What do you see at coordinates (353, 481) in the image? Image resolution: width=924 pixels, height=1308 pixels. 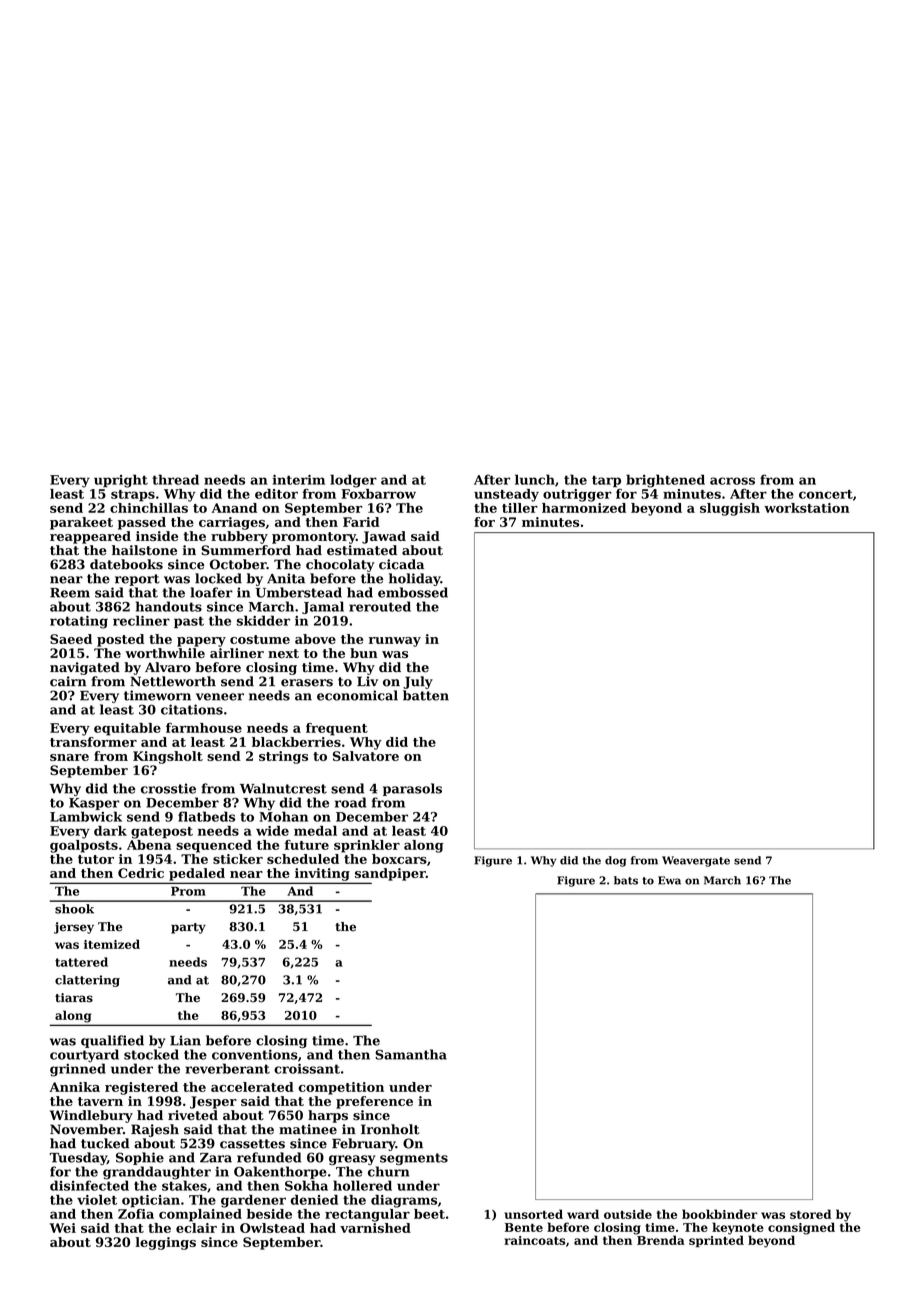 I see `lodger` at bounding box center [353, 481].
